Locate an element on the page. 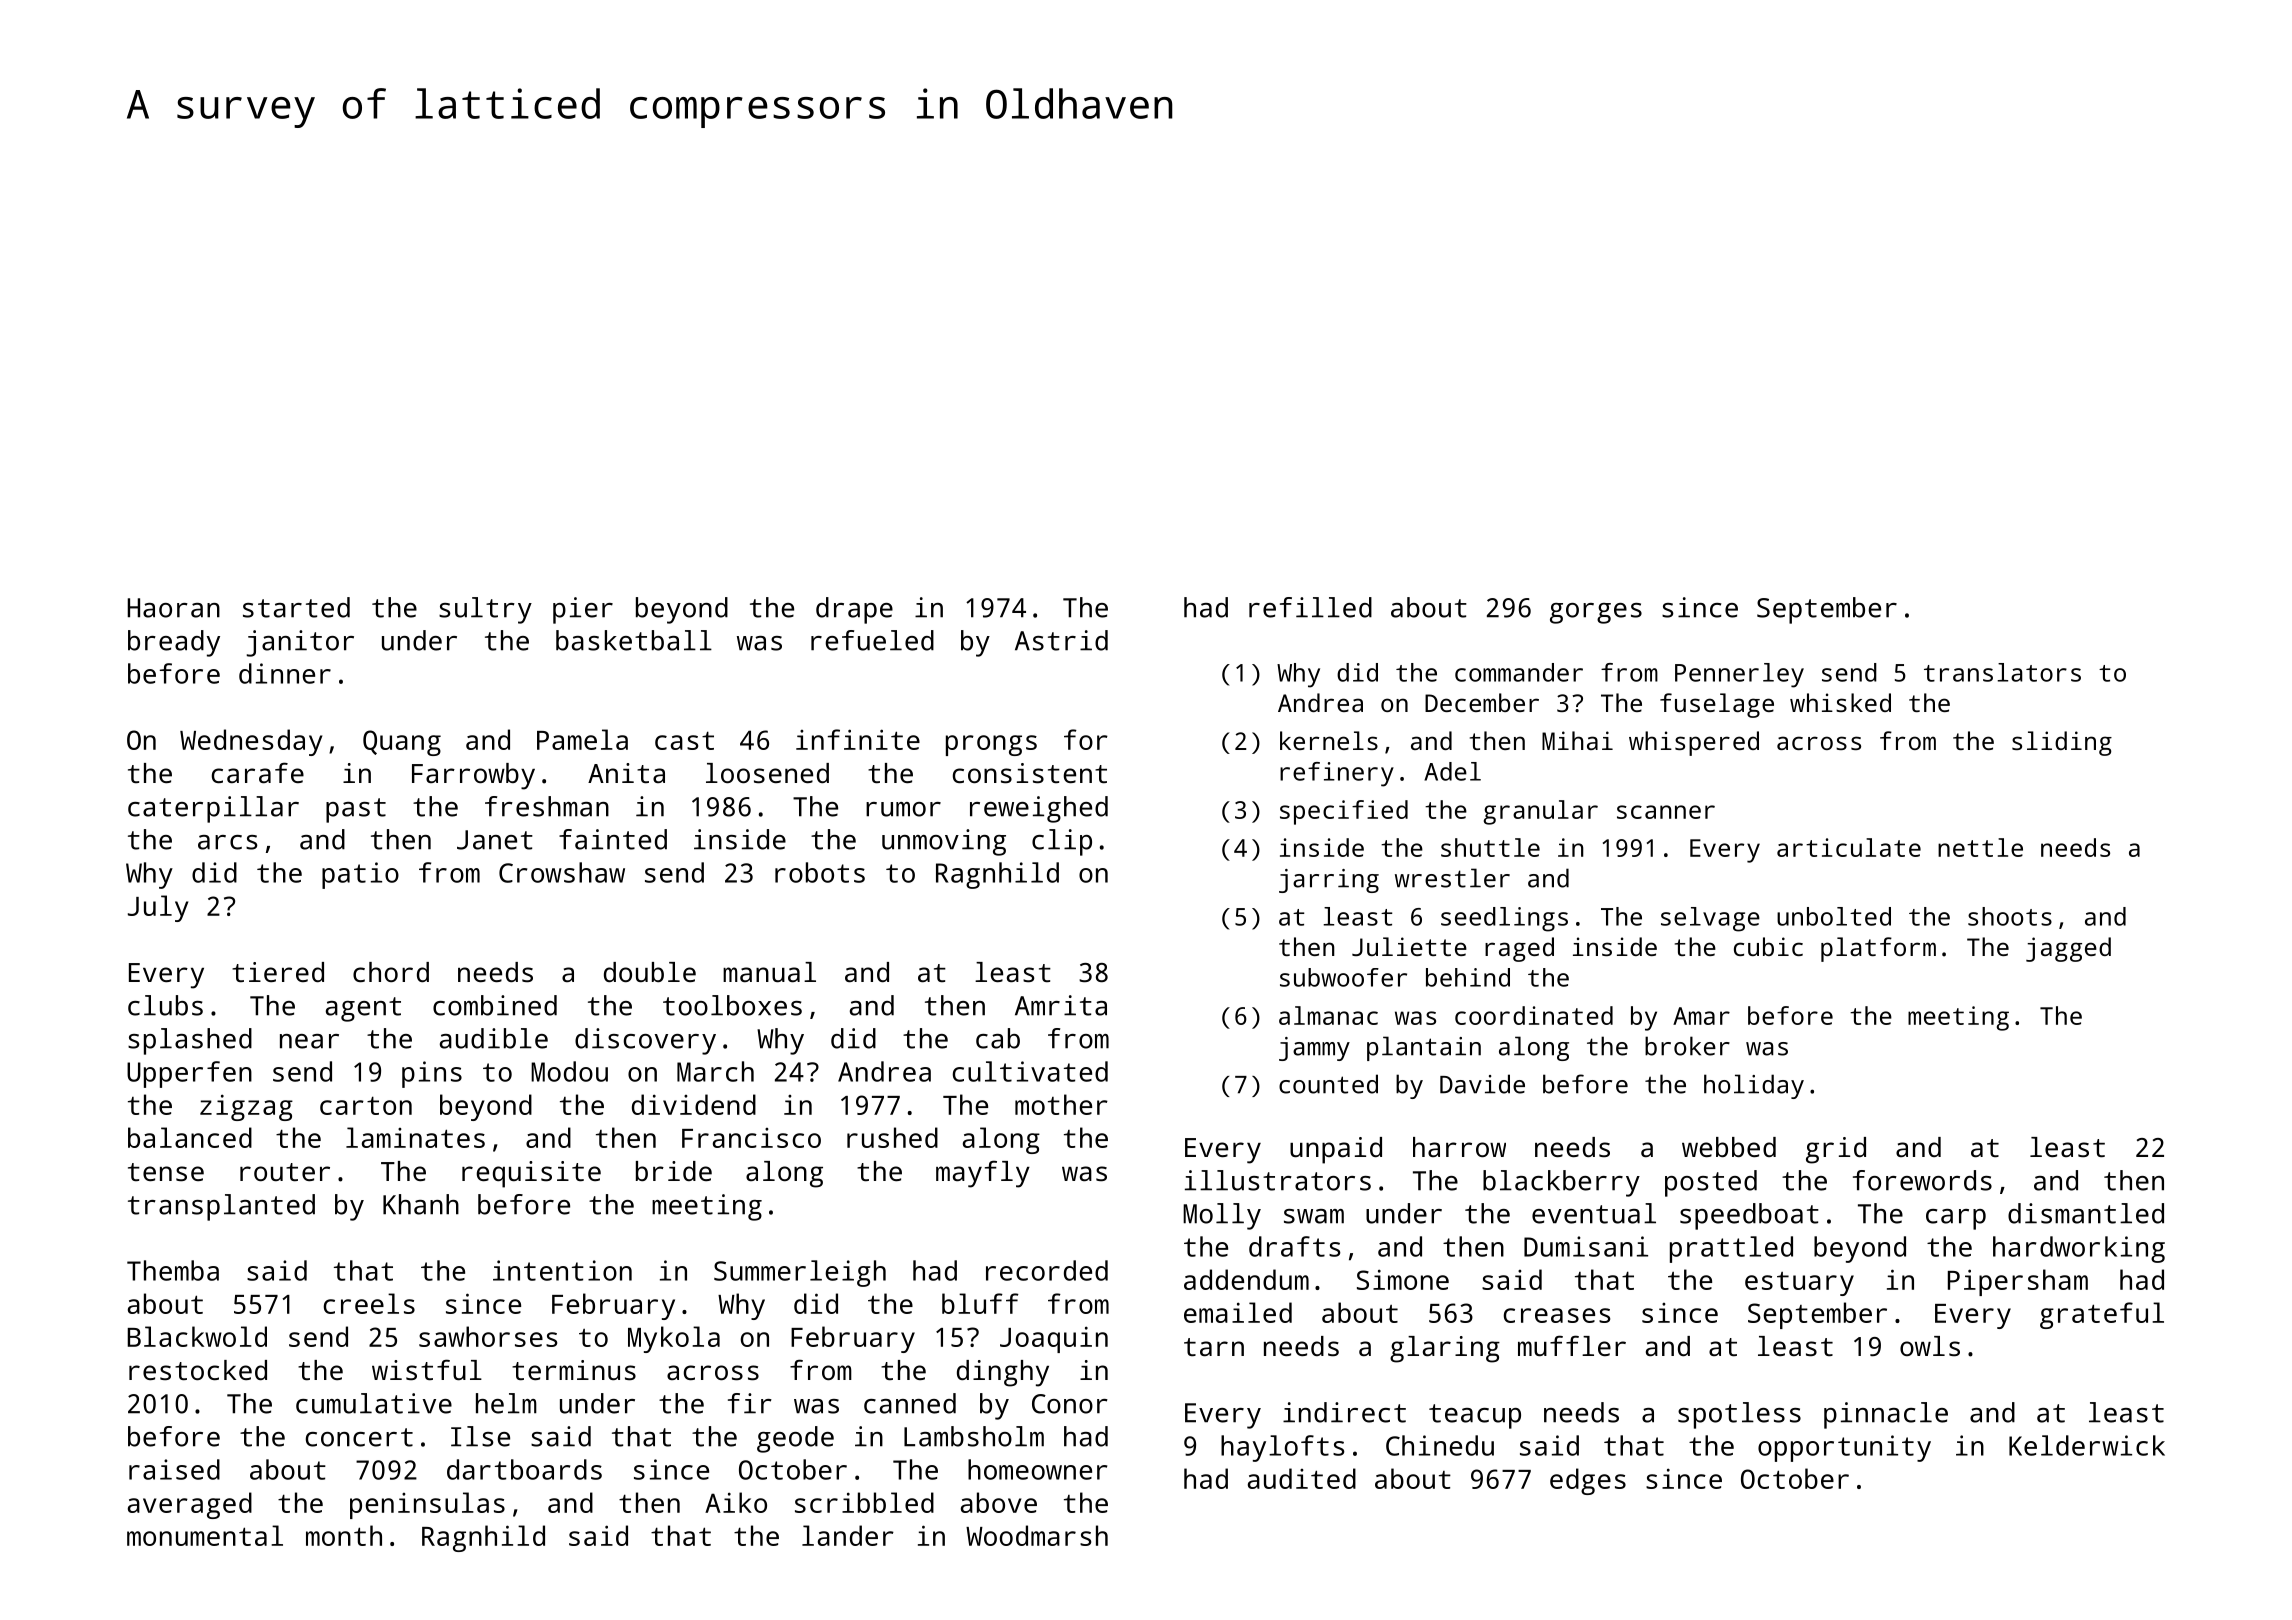 The height and width of the image is (1620, 2292). pinnacle is located at coordinates (1886, 1415).
